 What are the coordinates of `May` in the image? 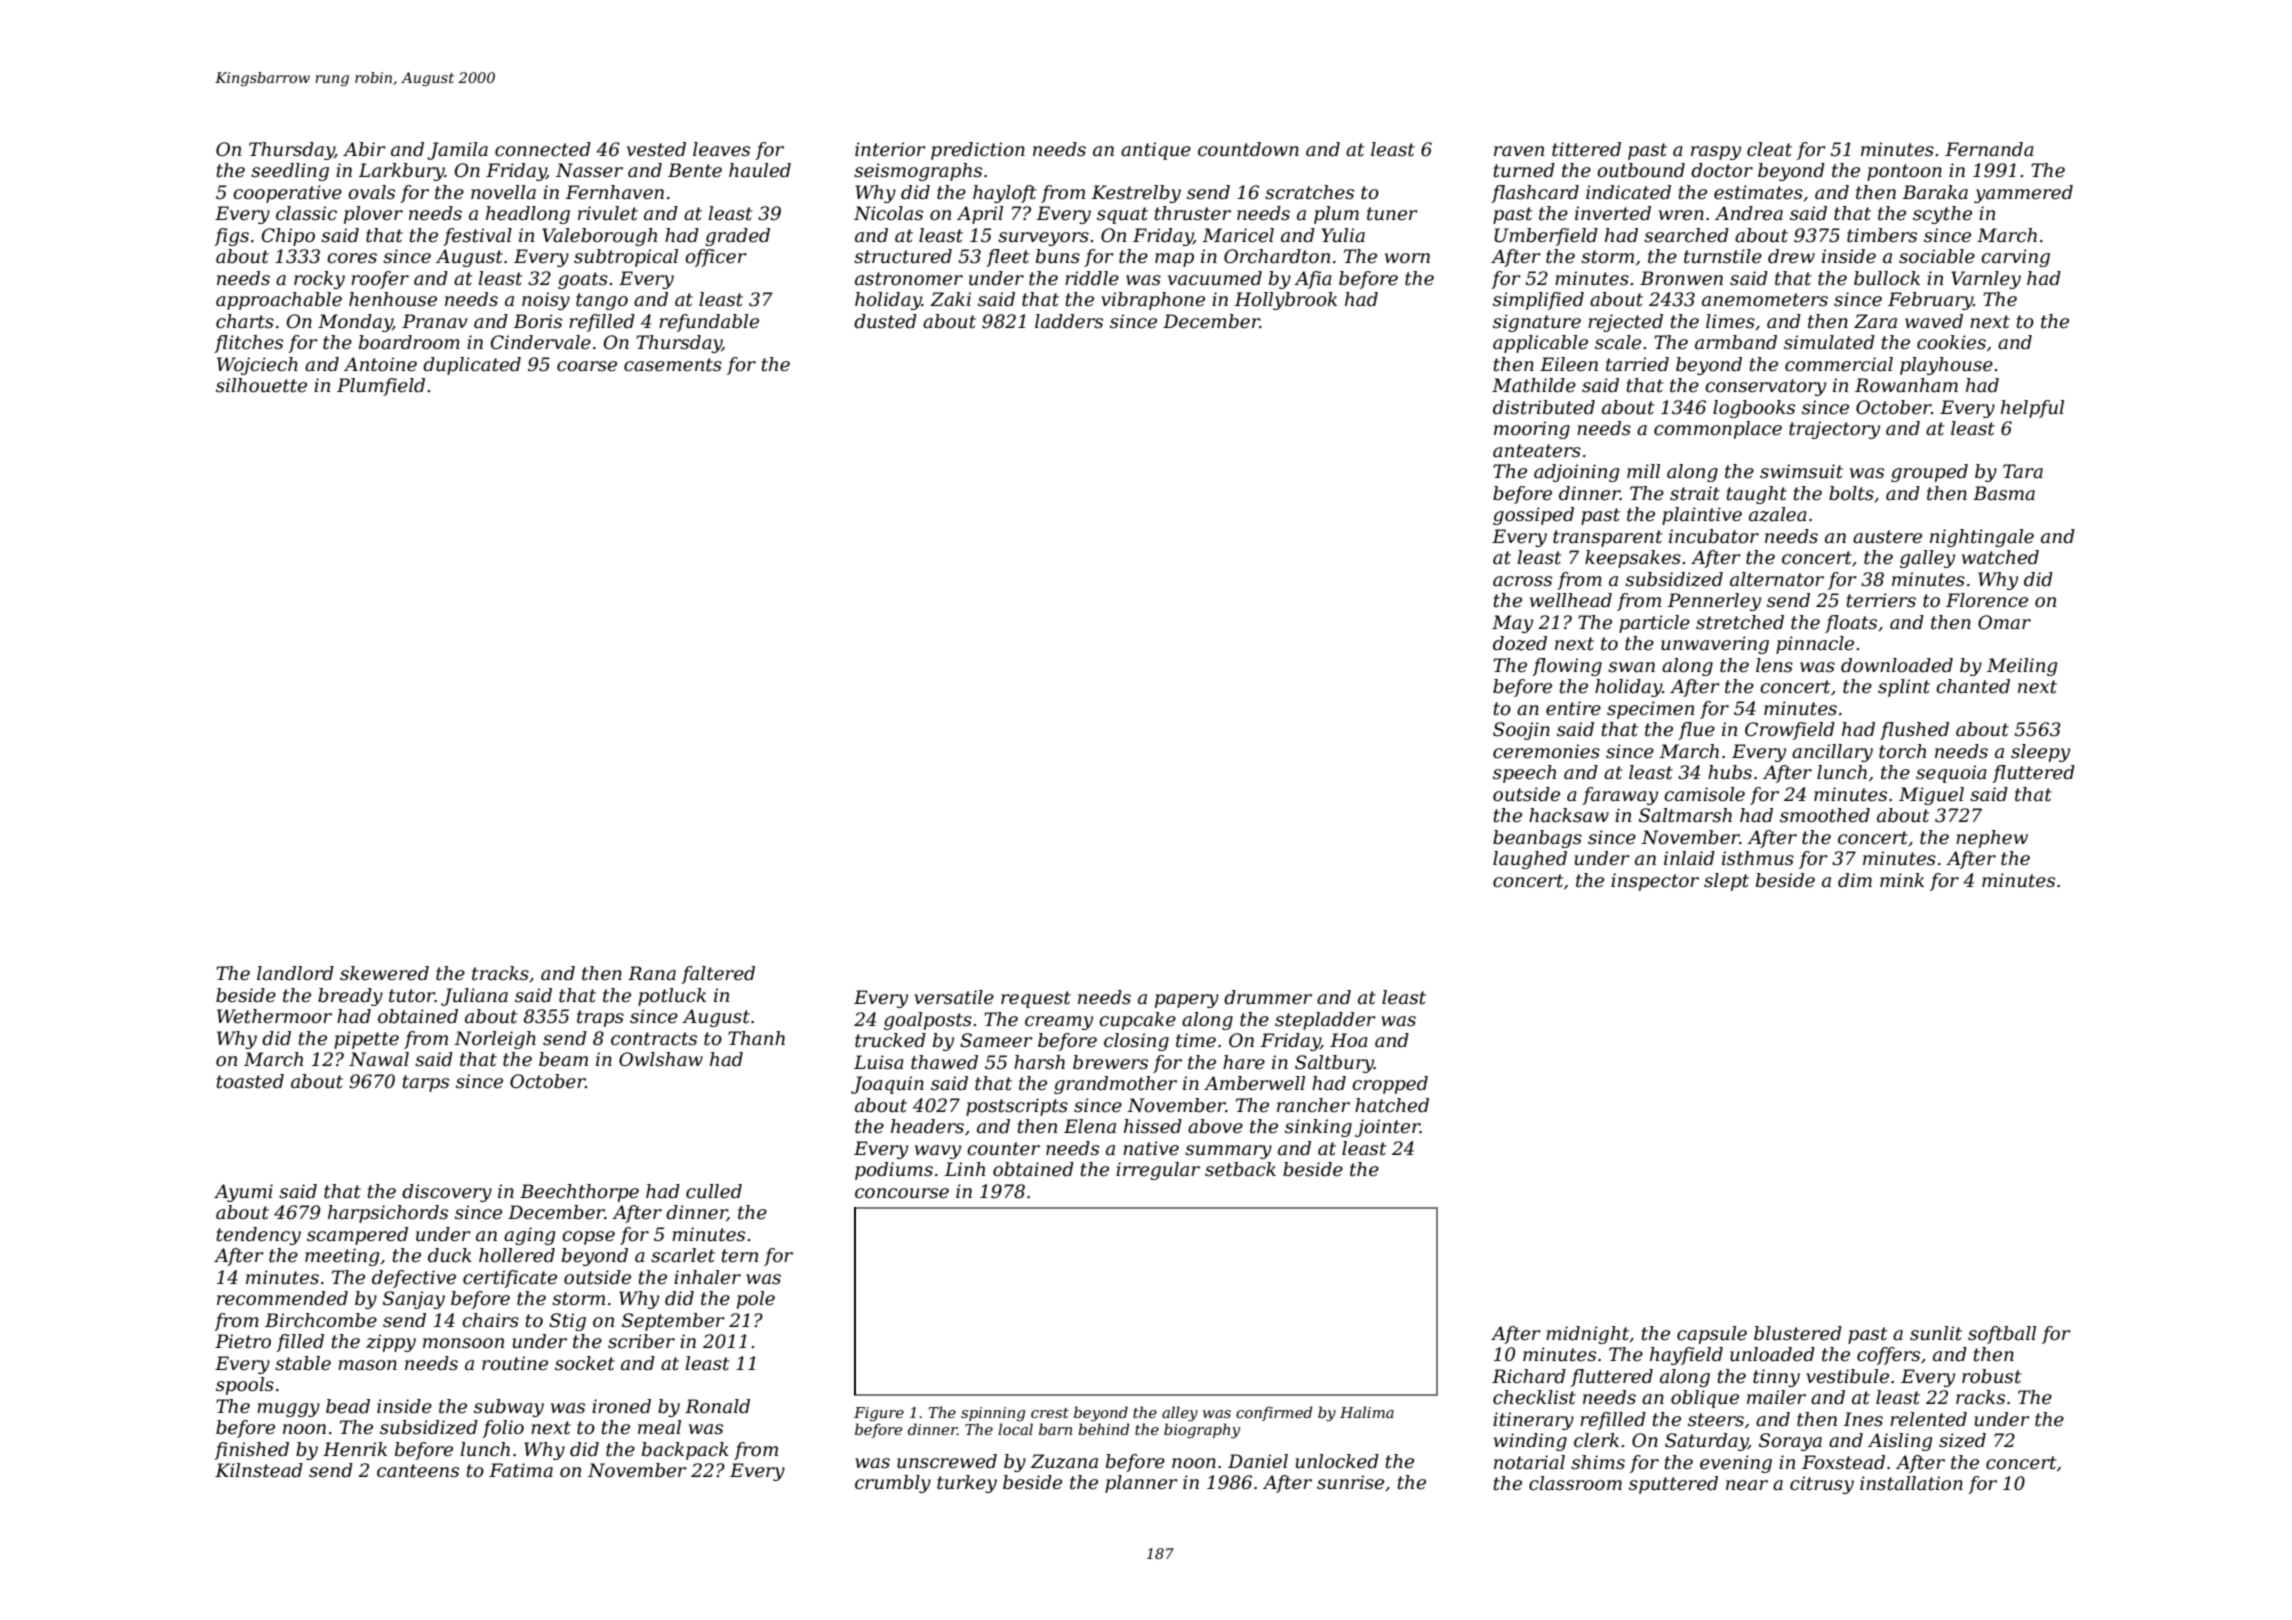 It's located at (1512, 624).
